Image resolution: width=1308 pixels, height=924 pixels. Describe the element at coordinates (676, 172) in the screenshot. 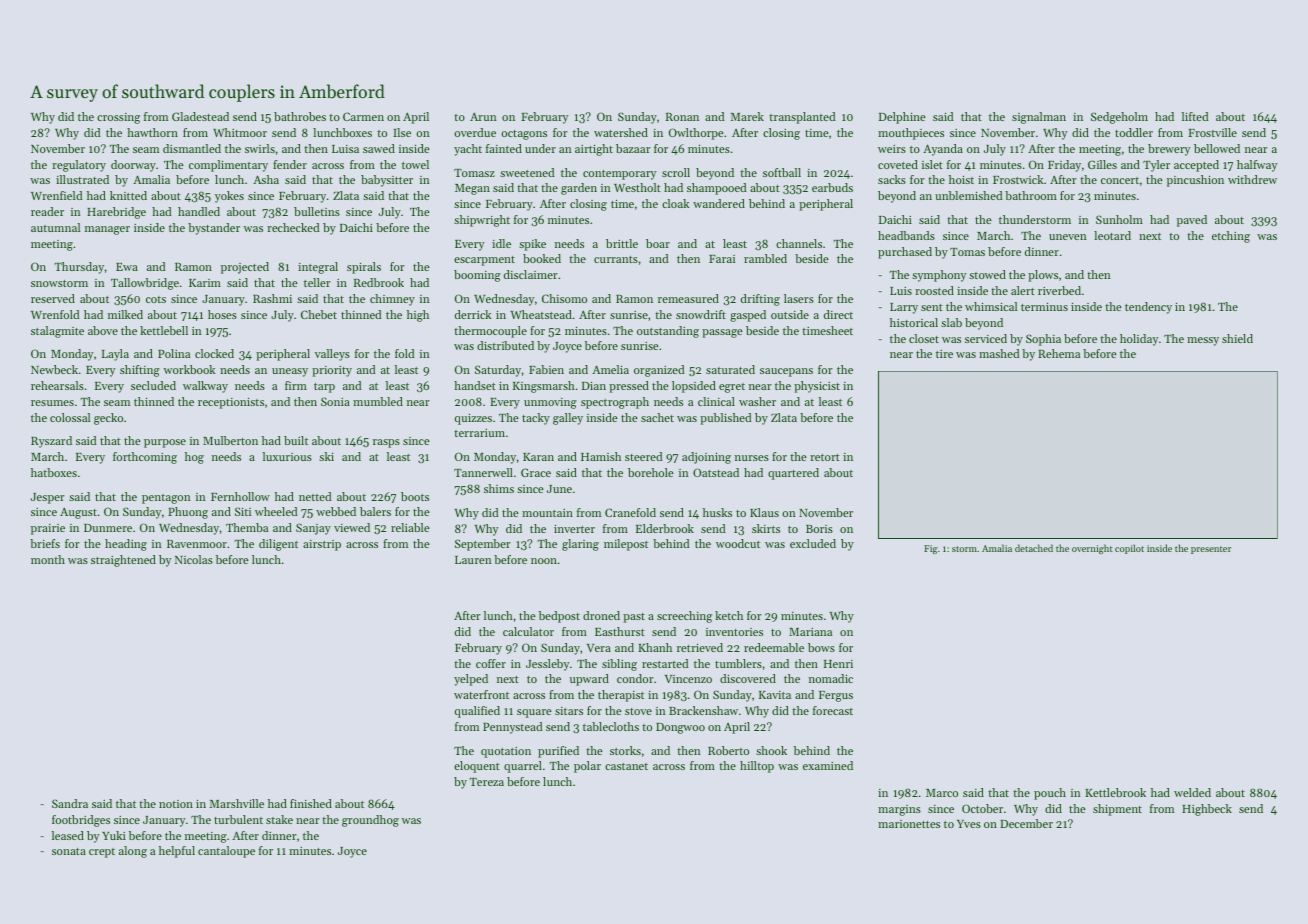

I see `scroll` at that location.
